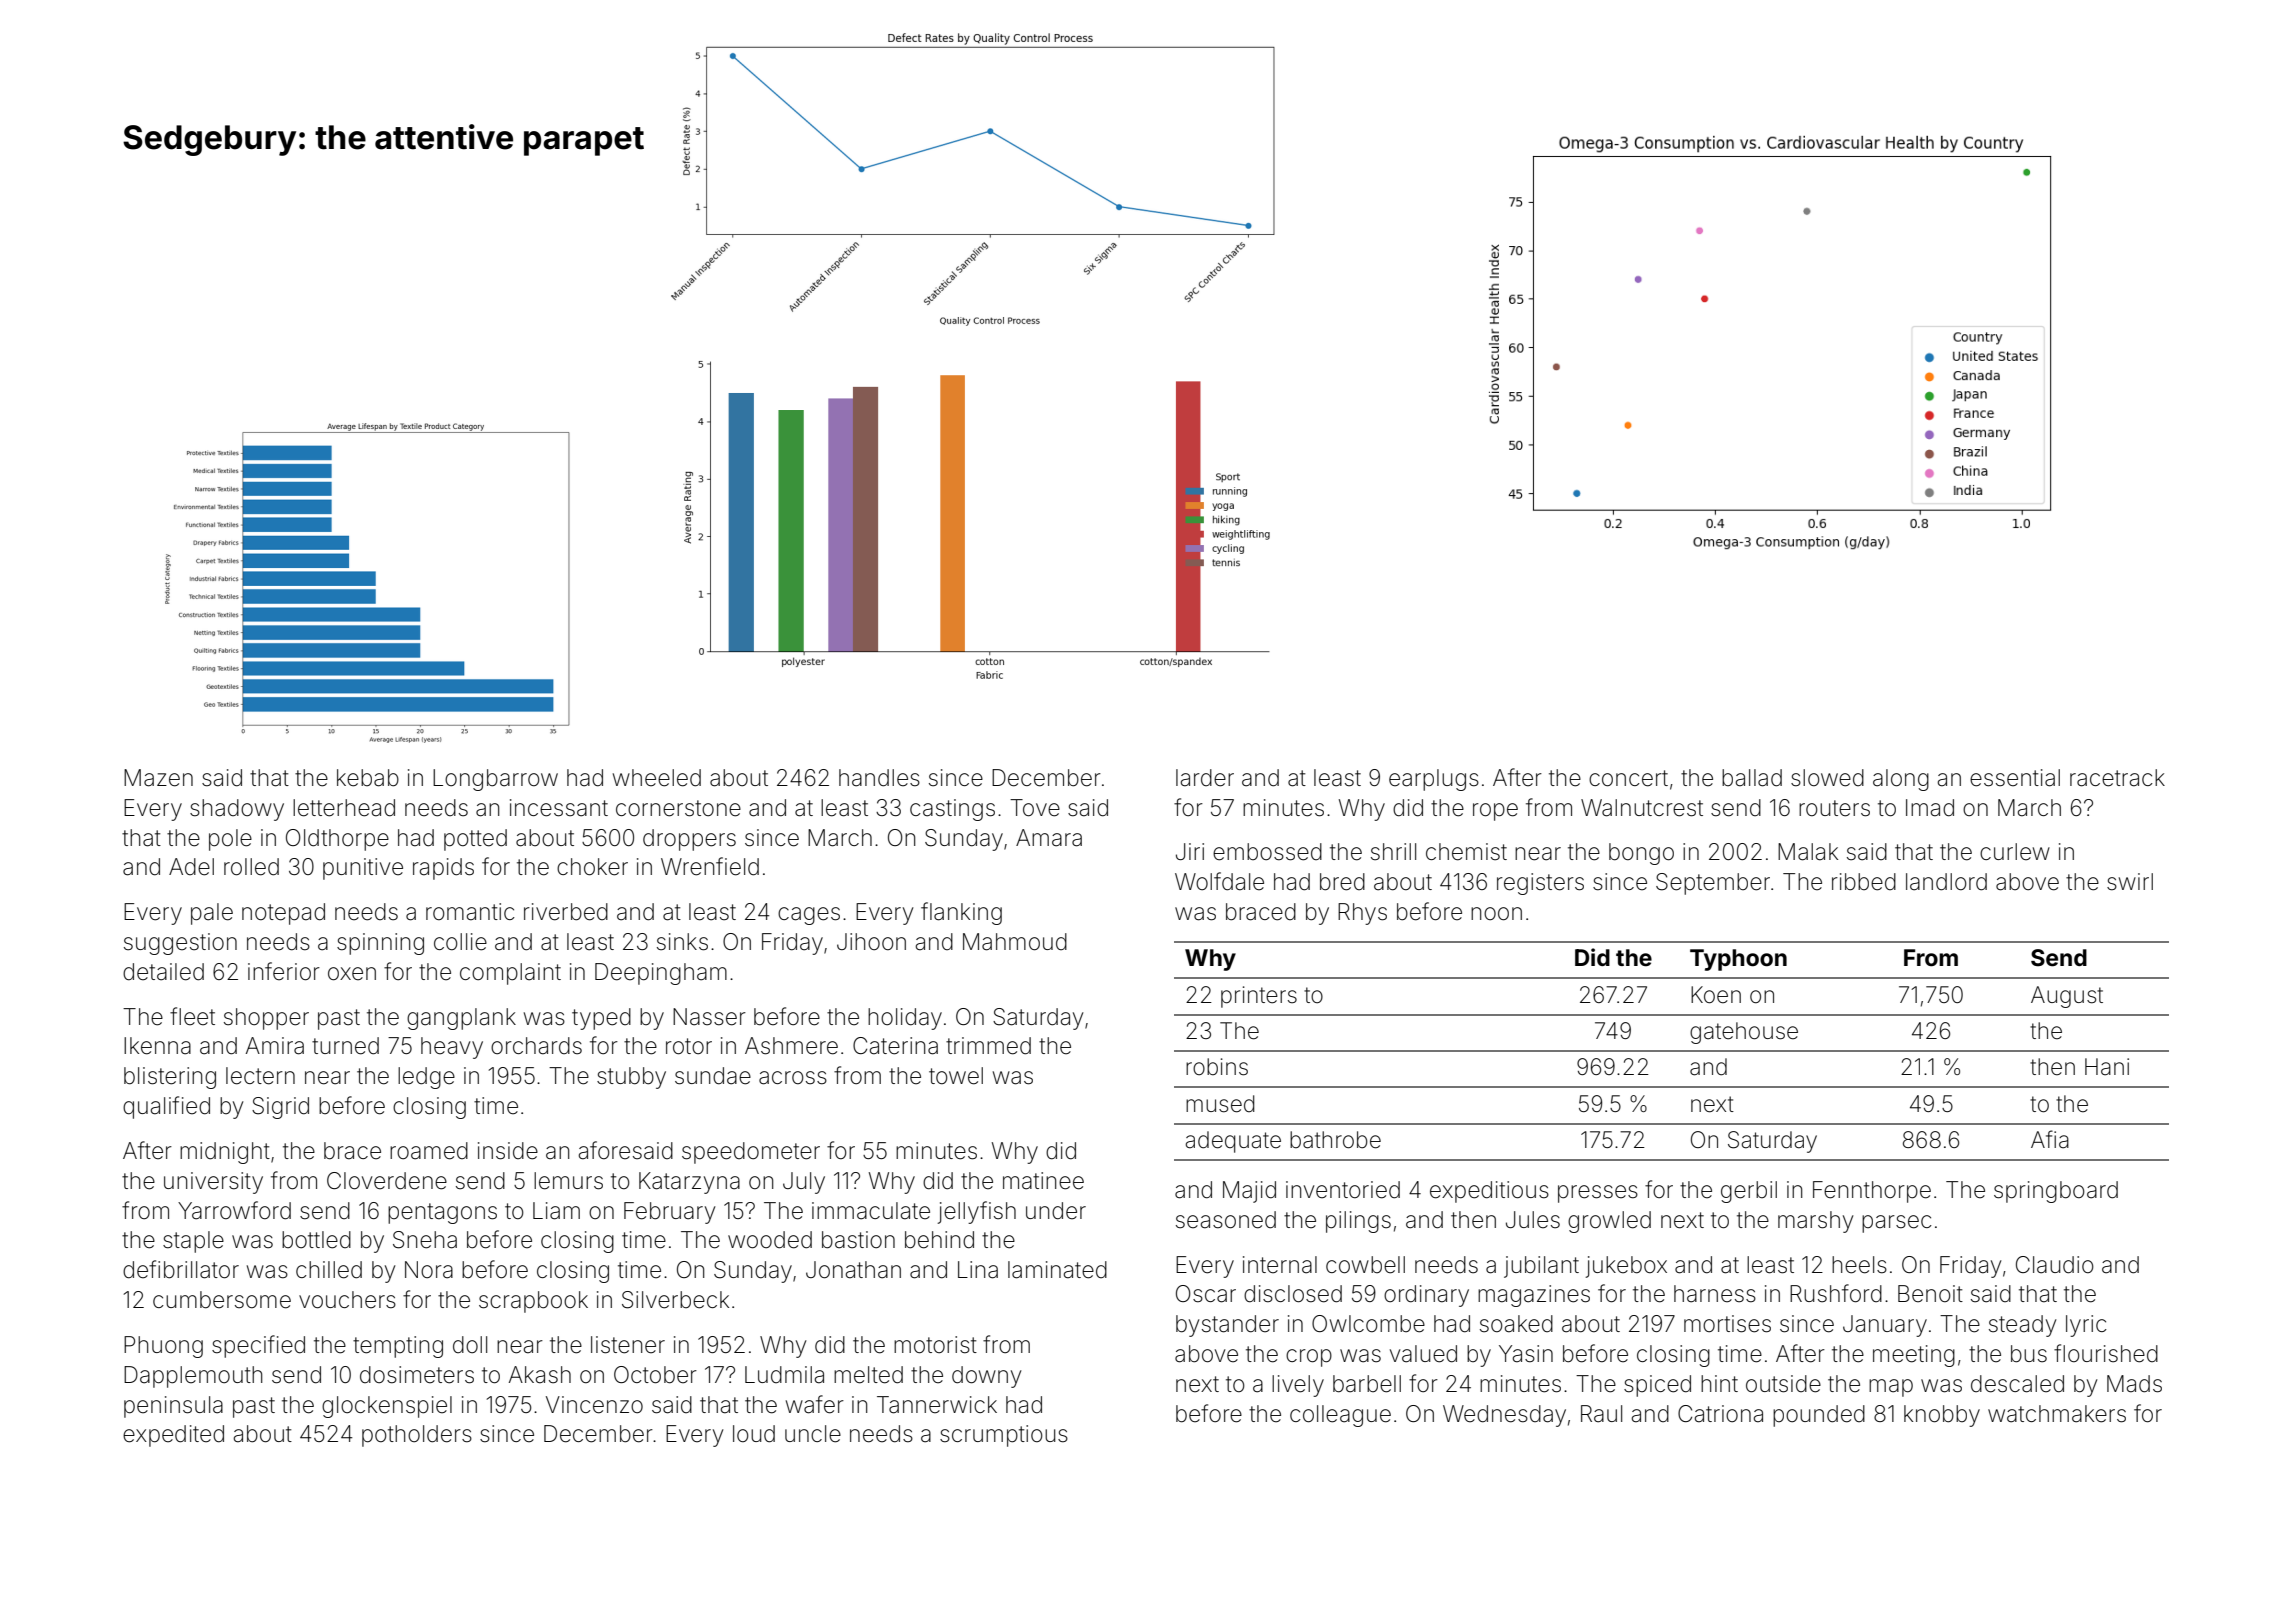  I want to click on listener, so click(628, 1345).
